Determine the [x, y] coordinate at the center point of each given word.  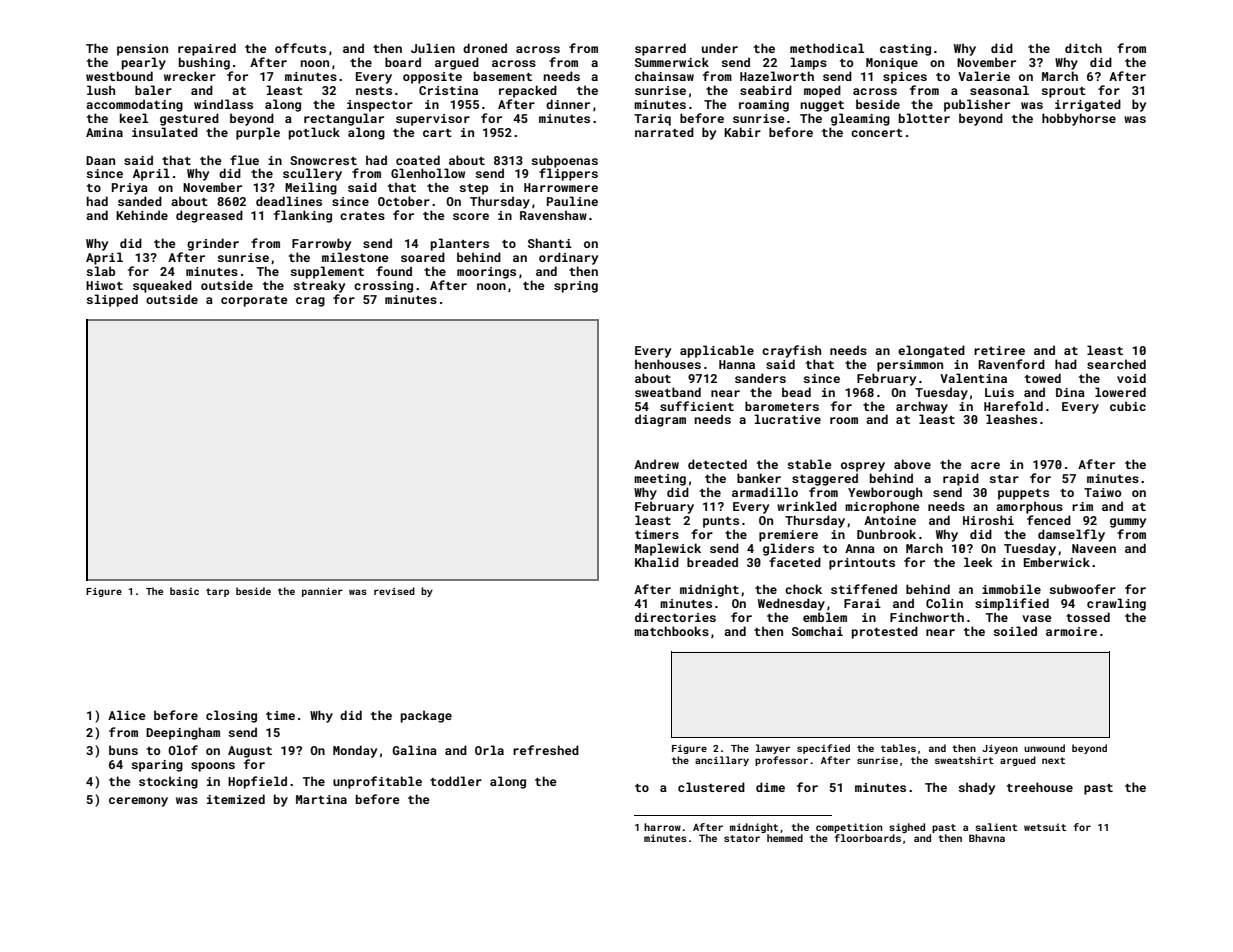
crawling [1116, 604]
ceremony [138, 802]
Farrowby [321, 244]
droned [485, 48]
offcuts [300, 48]
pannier [322, 592]
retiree [999, 350]
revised [394, 591]
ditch [1083, 48]
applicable [717, 351]
